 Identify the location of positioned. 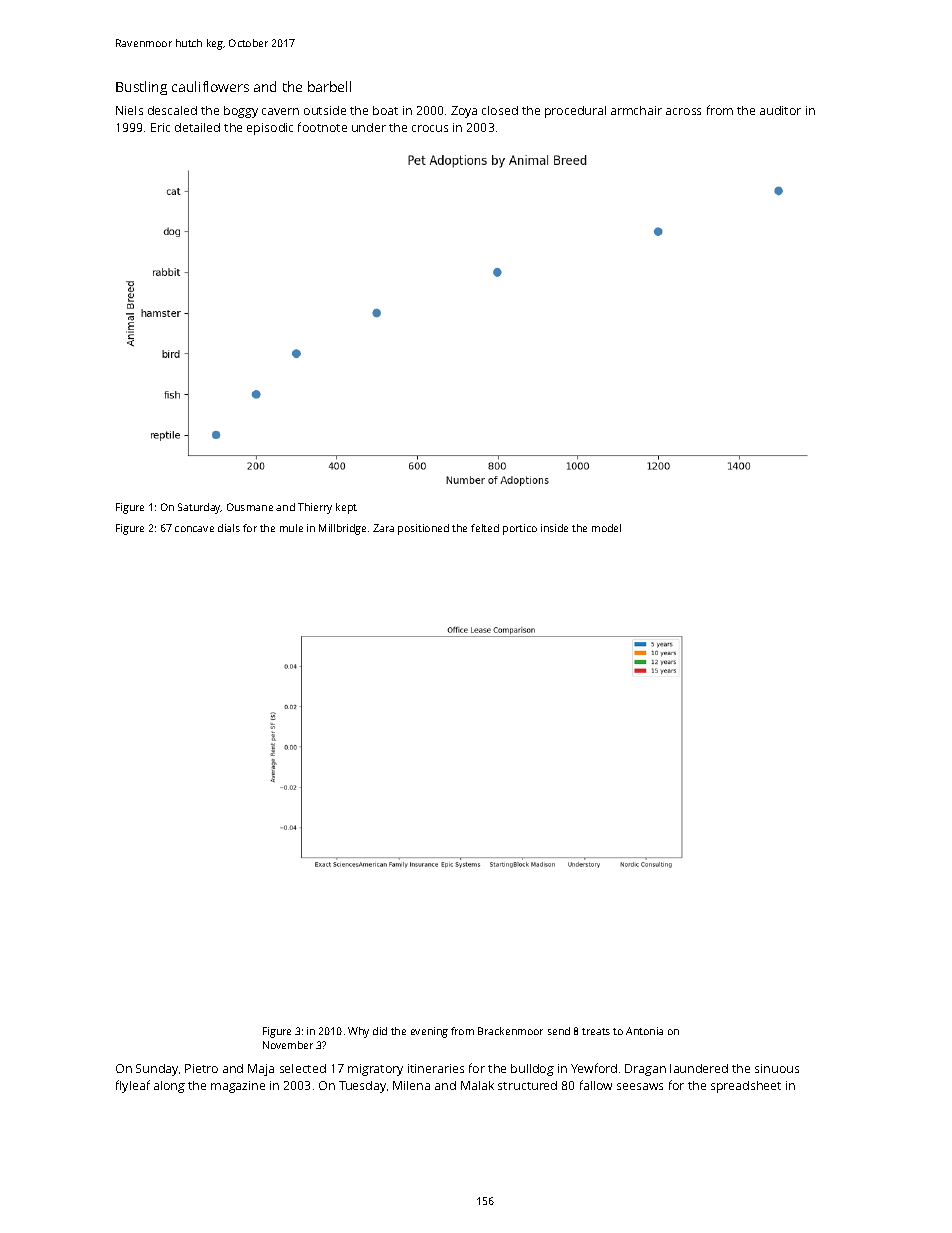
(423, 529).
